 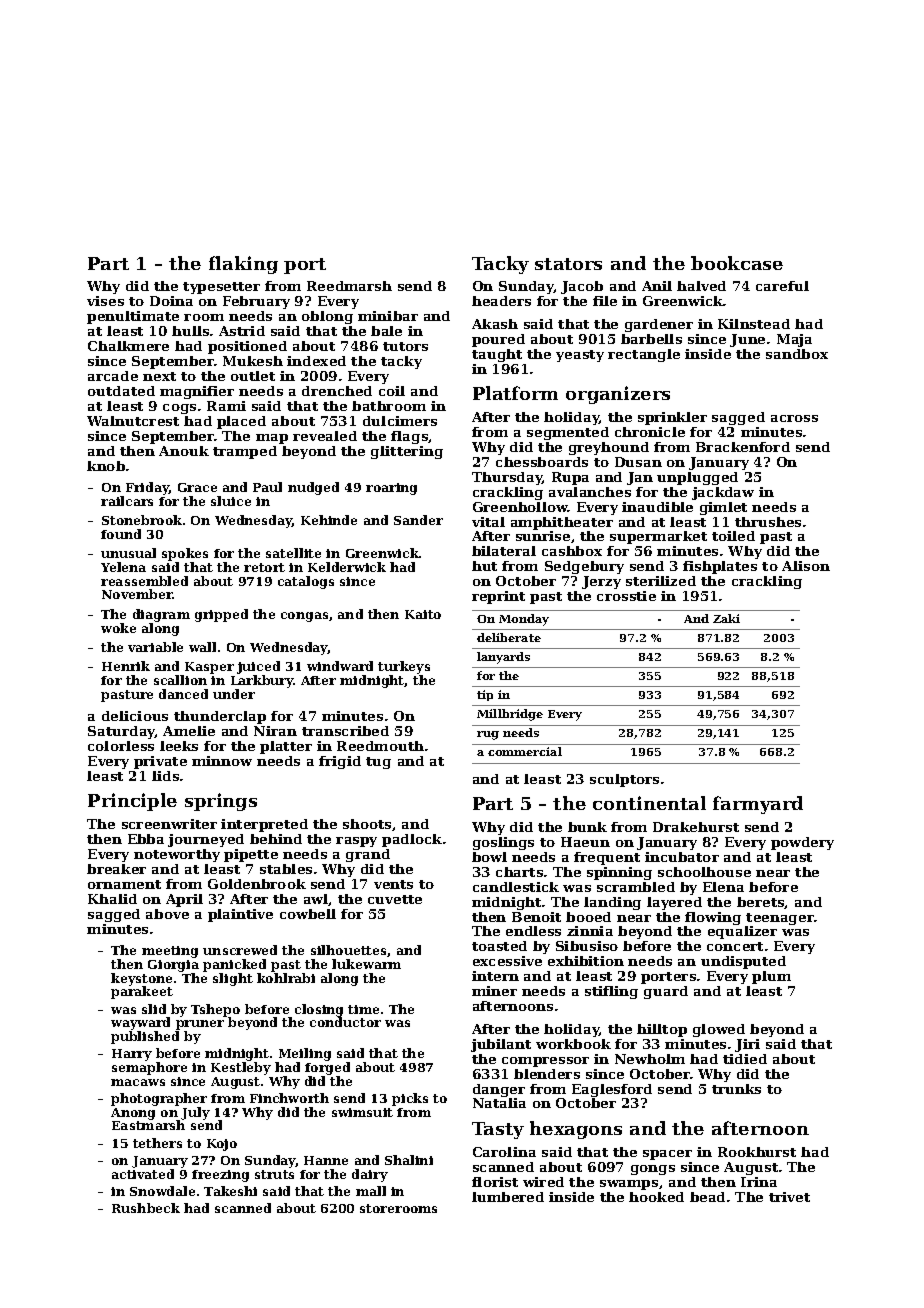 What do you see at coordinates (794, 418) in the screenshot?
I see `across` at bounding box center [794, 418].
